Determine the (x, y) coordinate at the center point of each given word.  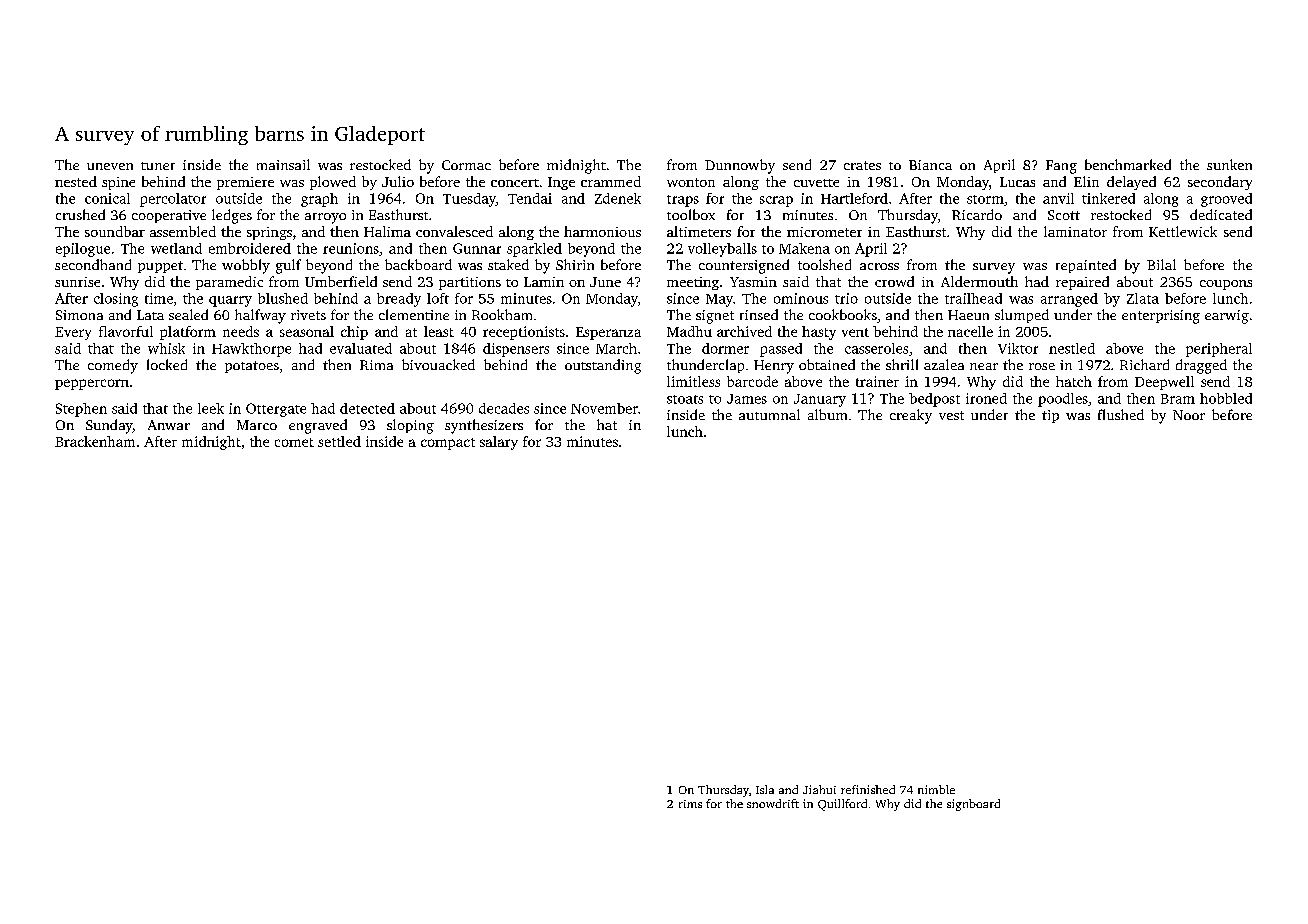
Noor (1189, 415)
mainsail (283, 164)
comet (294, 442)
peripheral (1219, 350)
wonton (691, 182)
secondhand (93, 264)
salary (499, 443)
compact (448, 444)
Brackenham (95, 441)
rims (690, 804)
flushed (1121, 414)
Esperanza (608, 333)
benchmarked (1128, 164)
